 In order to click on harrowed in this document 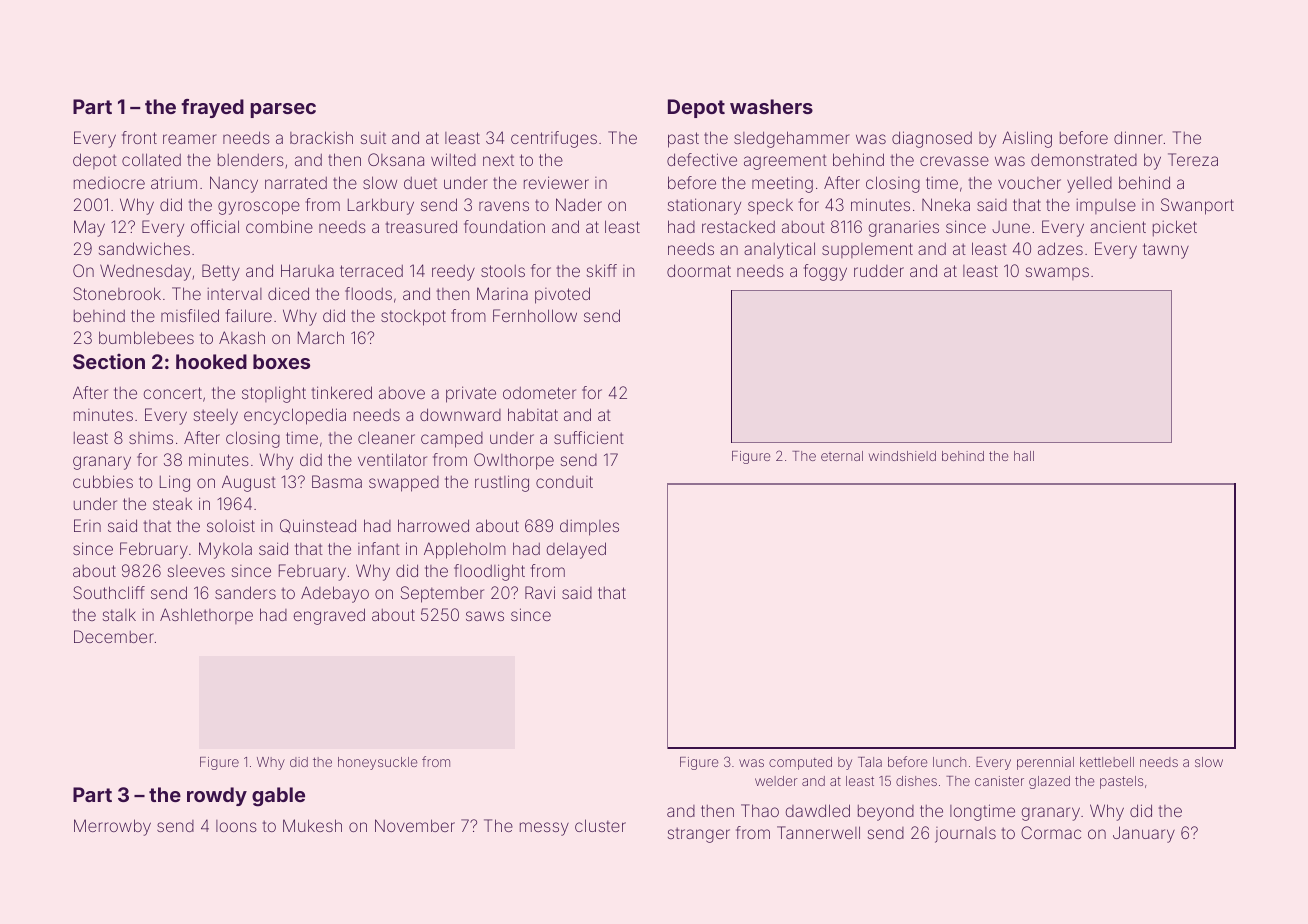, I will do `click(433, 525)`.
